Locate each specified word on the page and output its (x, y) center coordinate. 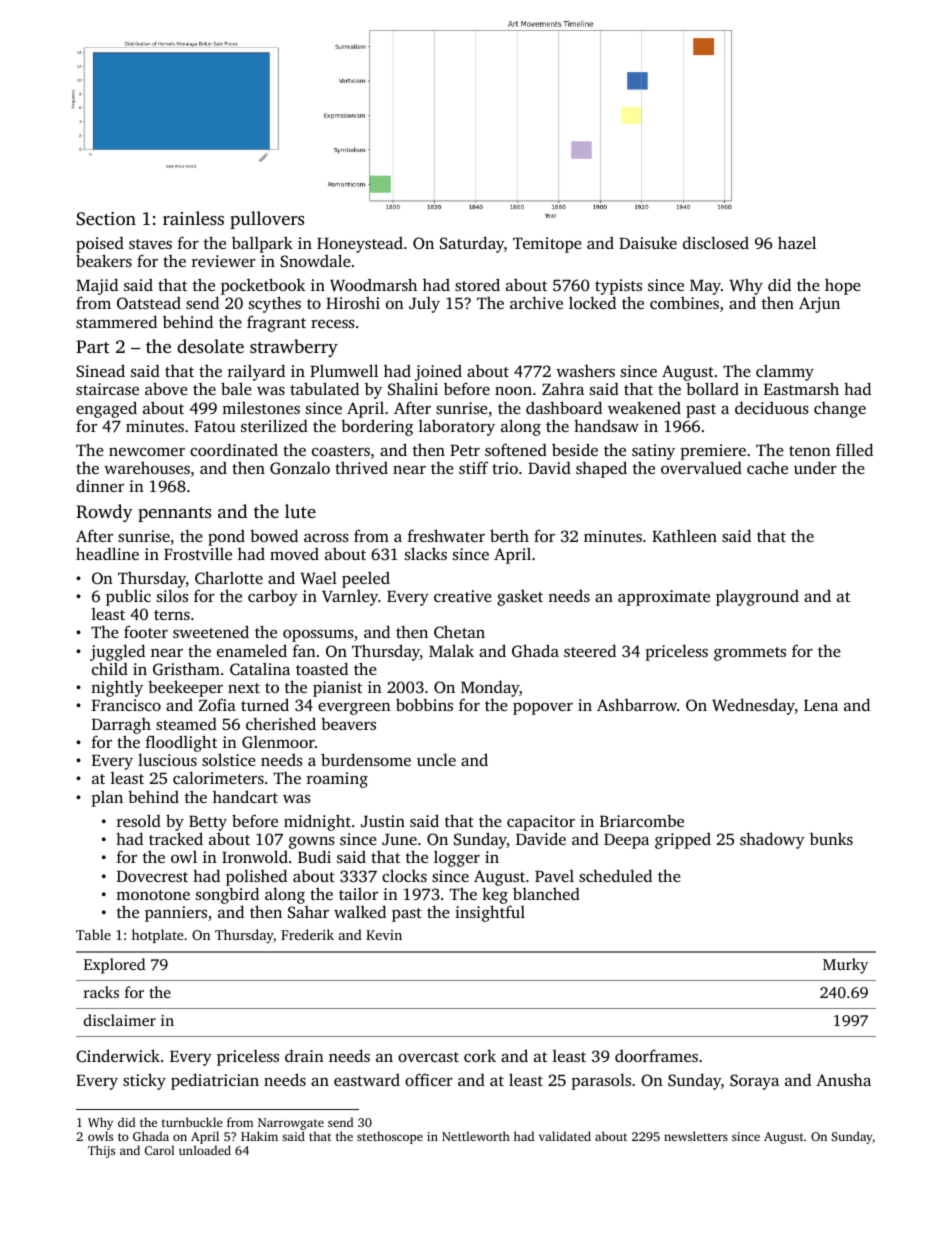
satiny (653, 452)
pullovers (267, 220)
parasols (601, 1081)
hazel (797, 242)
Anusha (843, 1079)
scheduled (615, 875)
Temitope (547, 245)
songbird (227, 895)
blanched (546, 893)
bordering (377, 427)
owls (100, 1136)
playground (757, 597)
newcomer (147, 452)
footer (146, 631)
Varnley (350, 597)
